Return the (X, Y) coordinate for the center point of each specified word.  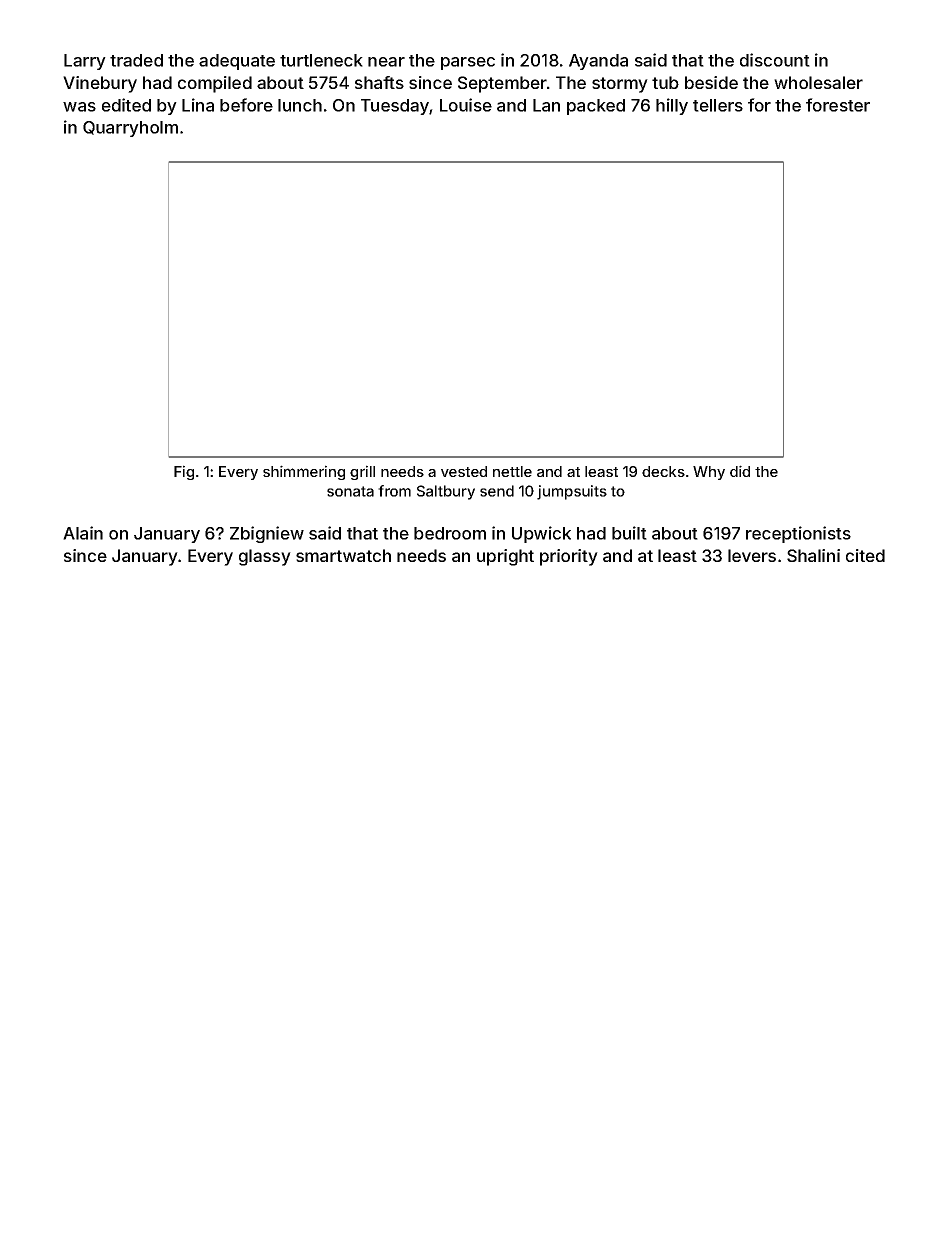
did (740, 471)
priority (569, 557)
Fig (184, 472)
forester (838, 105)
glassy (265, 557)
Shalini (813, 555)
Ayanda (598, 62)
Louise (466, 105)
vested (464, 471)
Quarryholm (130, 129)
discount (775, 60)
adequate (237, 62)
